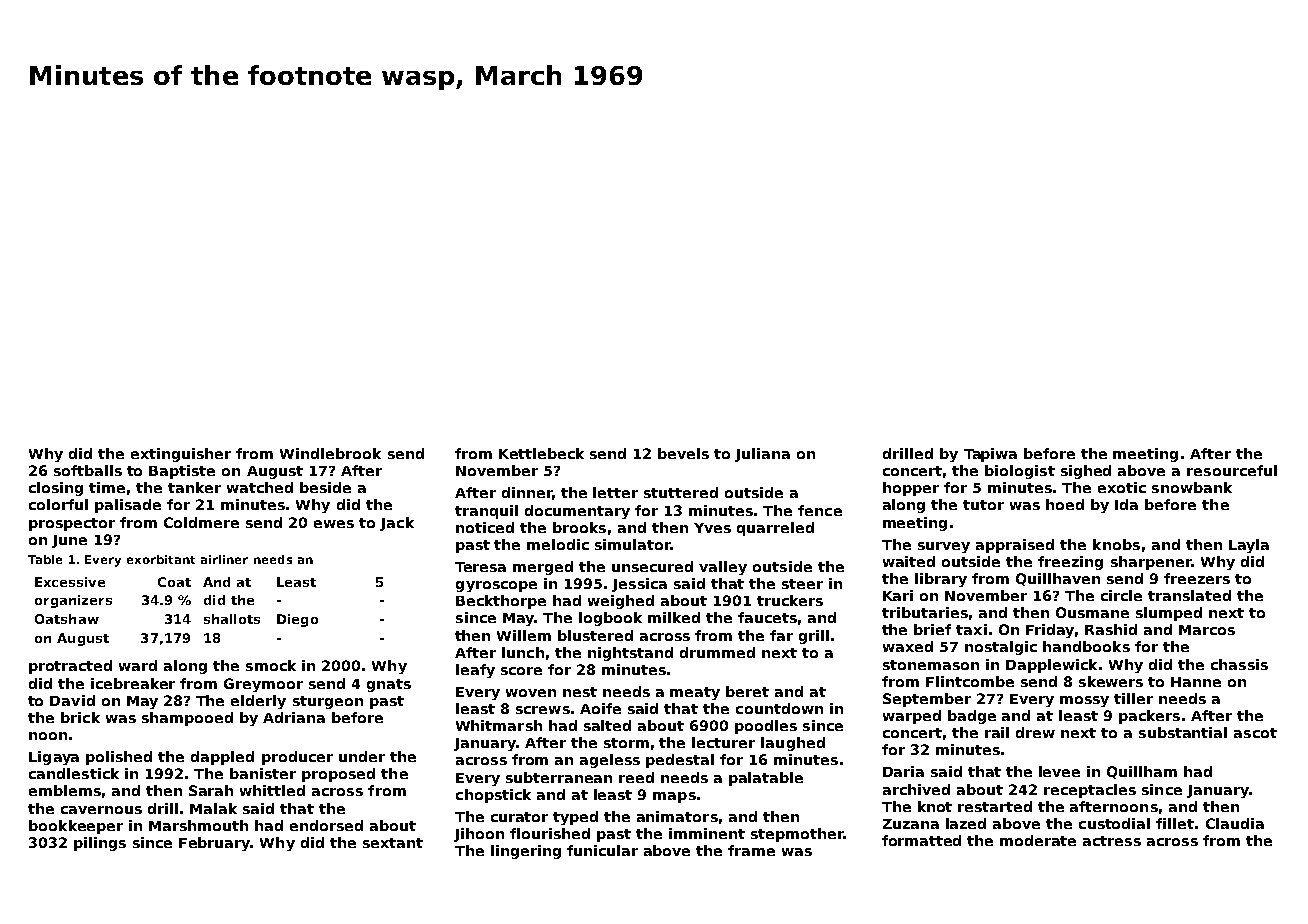 This screenshot has height=924, width=1308. I want to click on watched, so click(260, 487).
